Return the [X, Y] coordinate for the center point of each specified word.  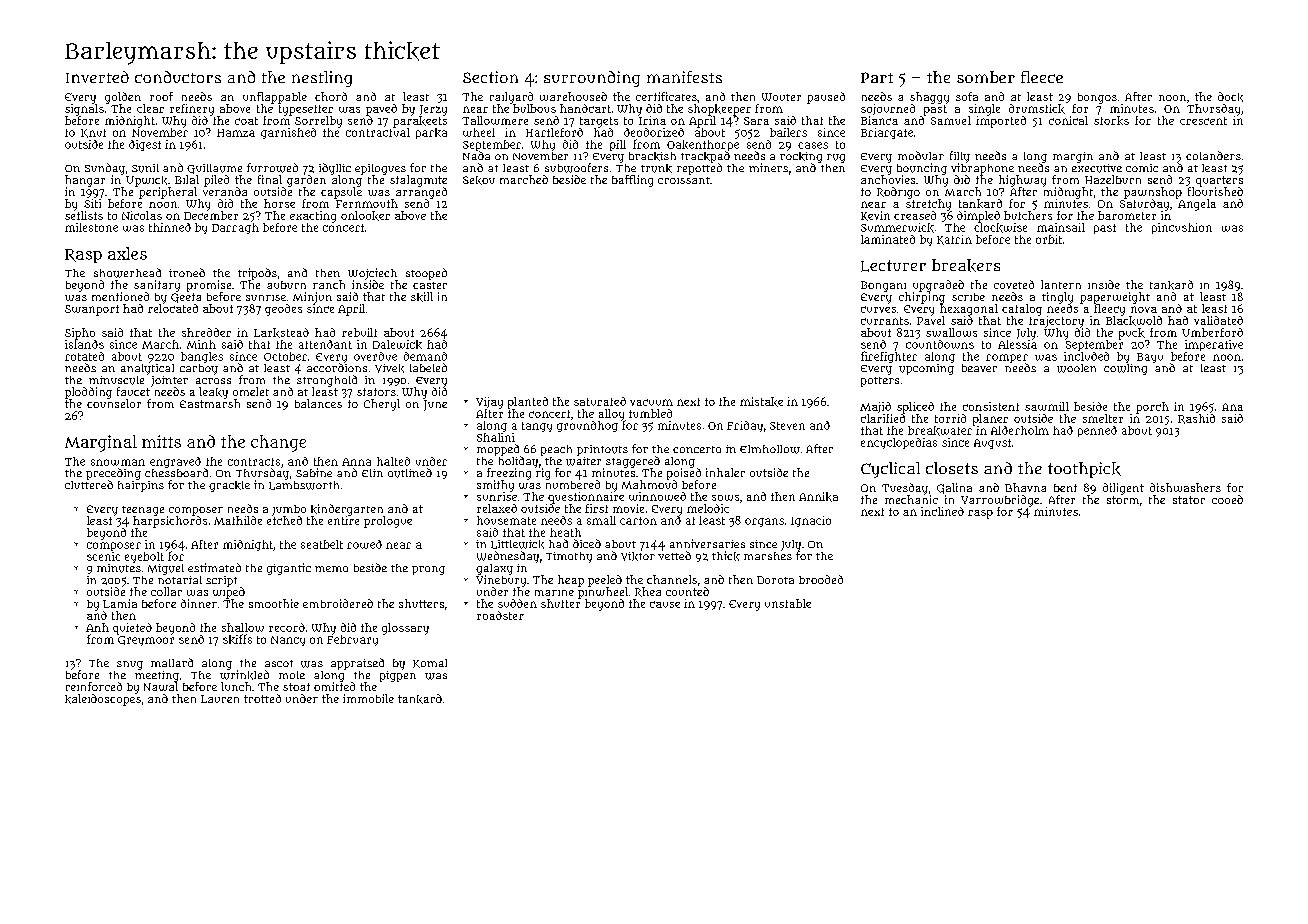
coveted [1014, 284]
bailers [788, 132]
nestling [322, 79]
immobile [368, 698]
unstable [788, 603]
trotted [262, 698]
